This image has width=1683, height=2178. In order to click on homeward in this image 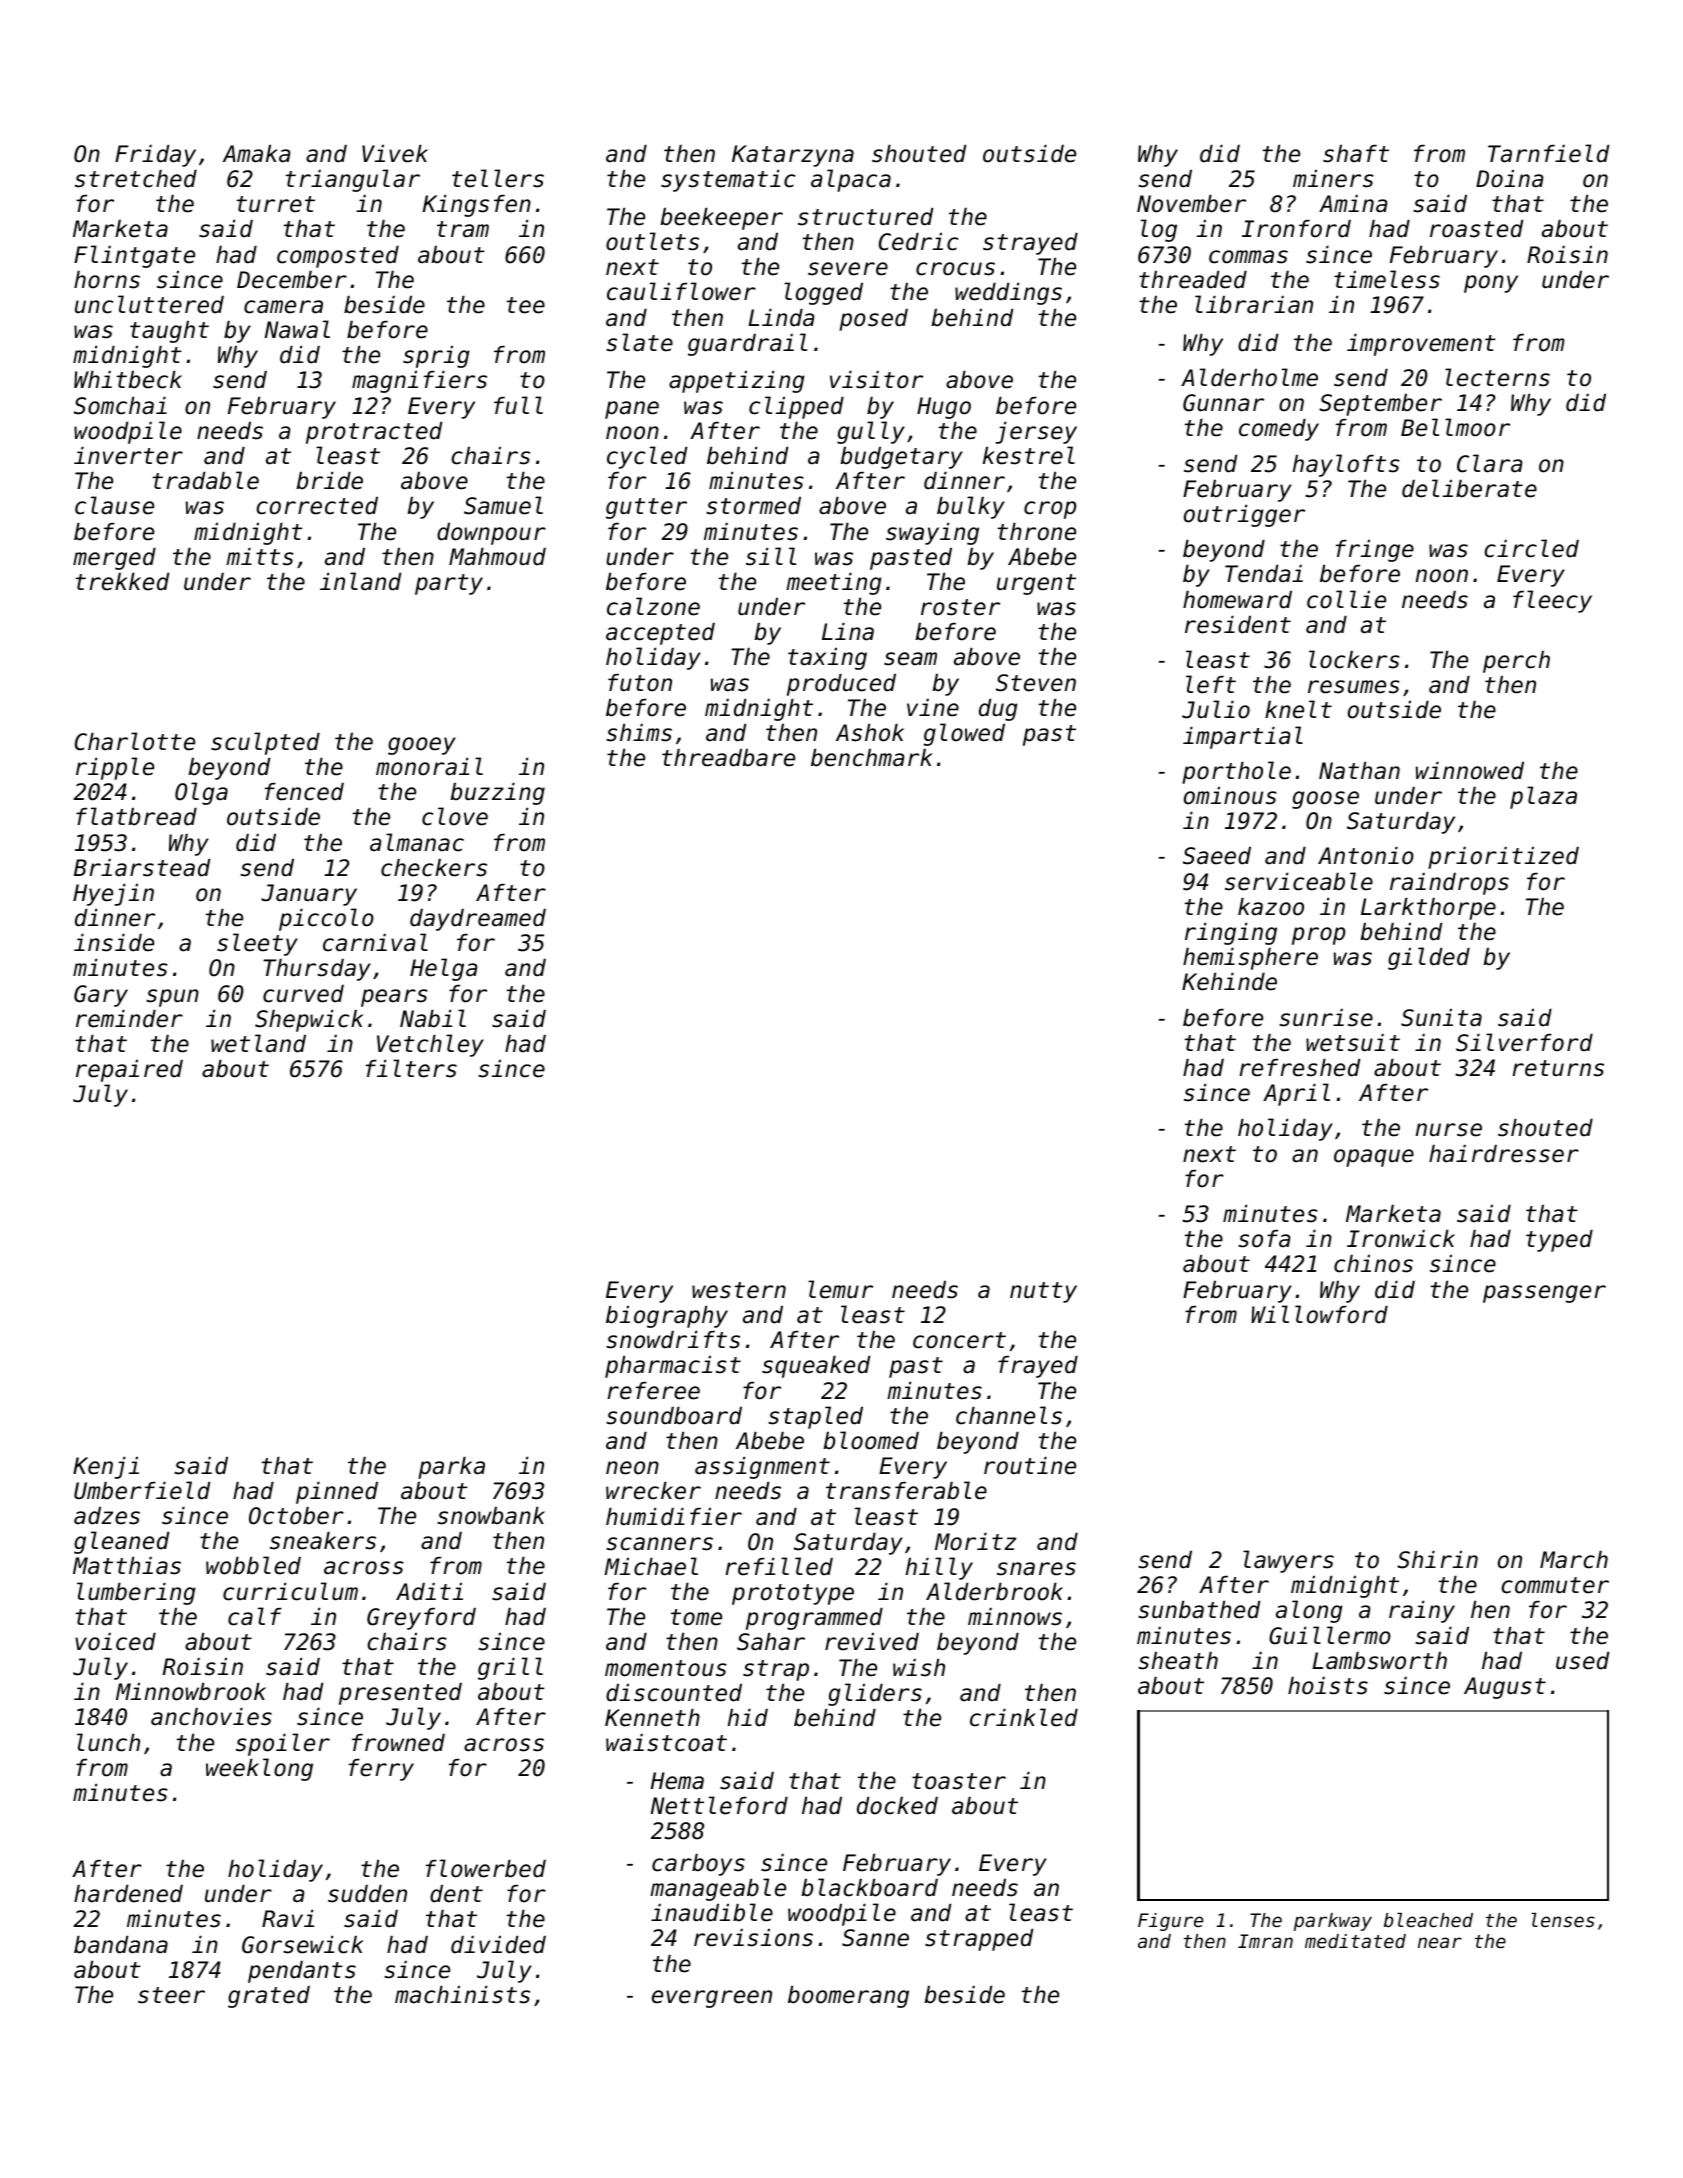, I will do `click(1237, 600)`.
